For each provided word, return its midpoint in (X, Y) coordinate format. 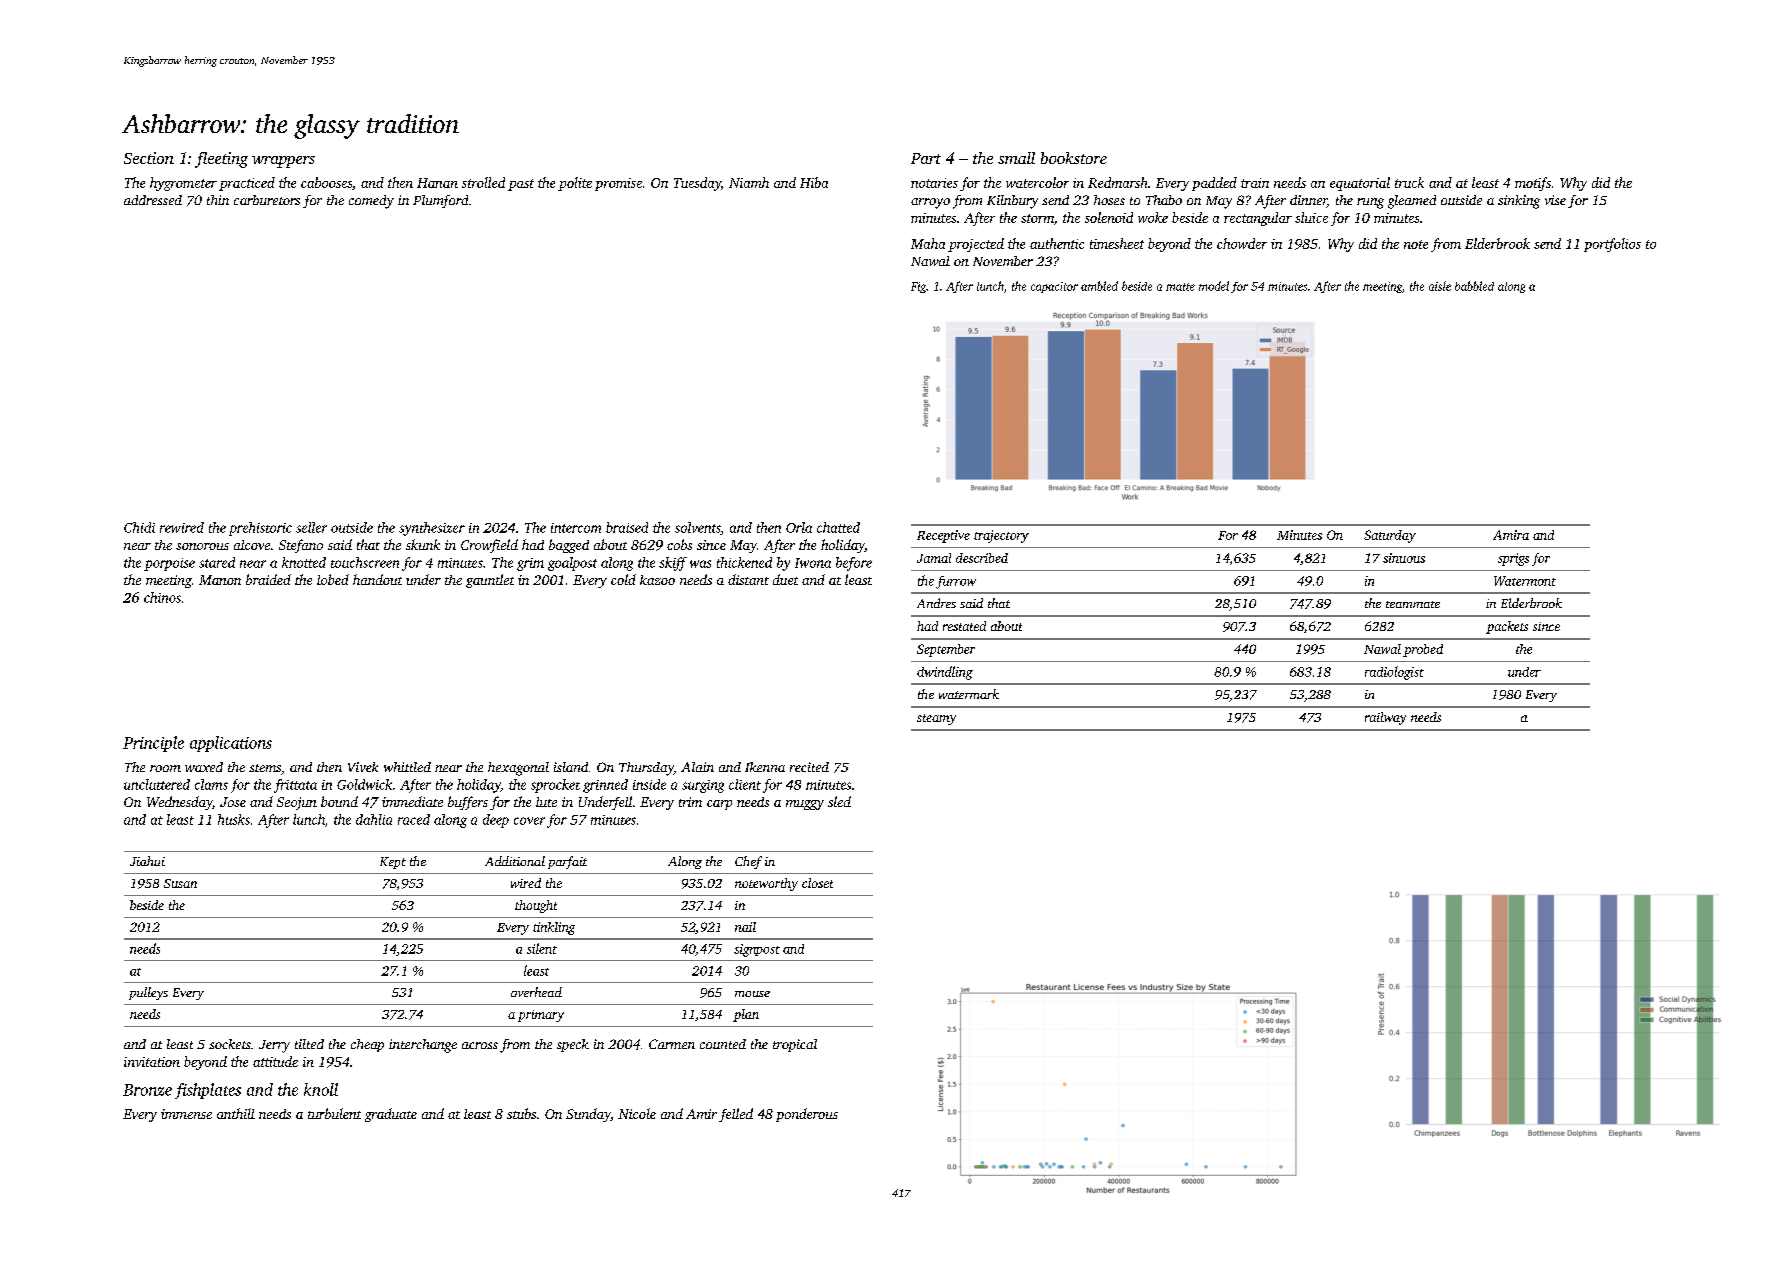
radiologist (1394, 673)
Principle (153, 744)
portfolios (1612, 245)
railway (1385, 718)
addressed (153, 200)
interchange (423, 1046)
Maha (928, 243)
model (1214, 286)
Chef (748, 862)
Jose (233, 802)
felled (736, 1115)
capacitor (1054, 287)
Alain (697, 767)
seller (311, 527)
